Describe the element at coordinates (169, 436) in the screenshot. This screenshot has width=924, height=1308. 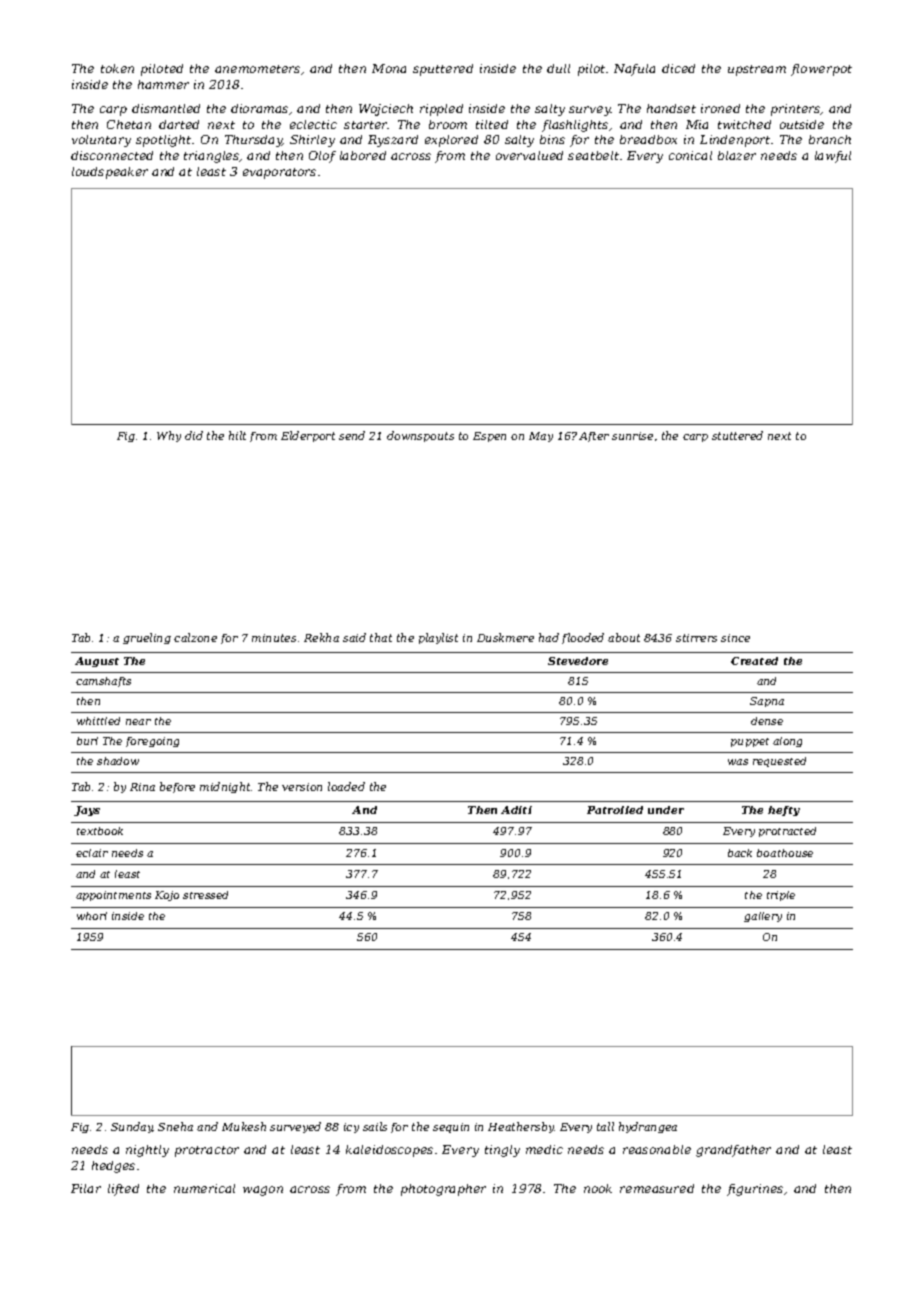
I see `Why` at that location.
